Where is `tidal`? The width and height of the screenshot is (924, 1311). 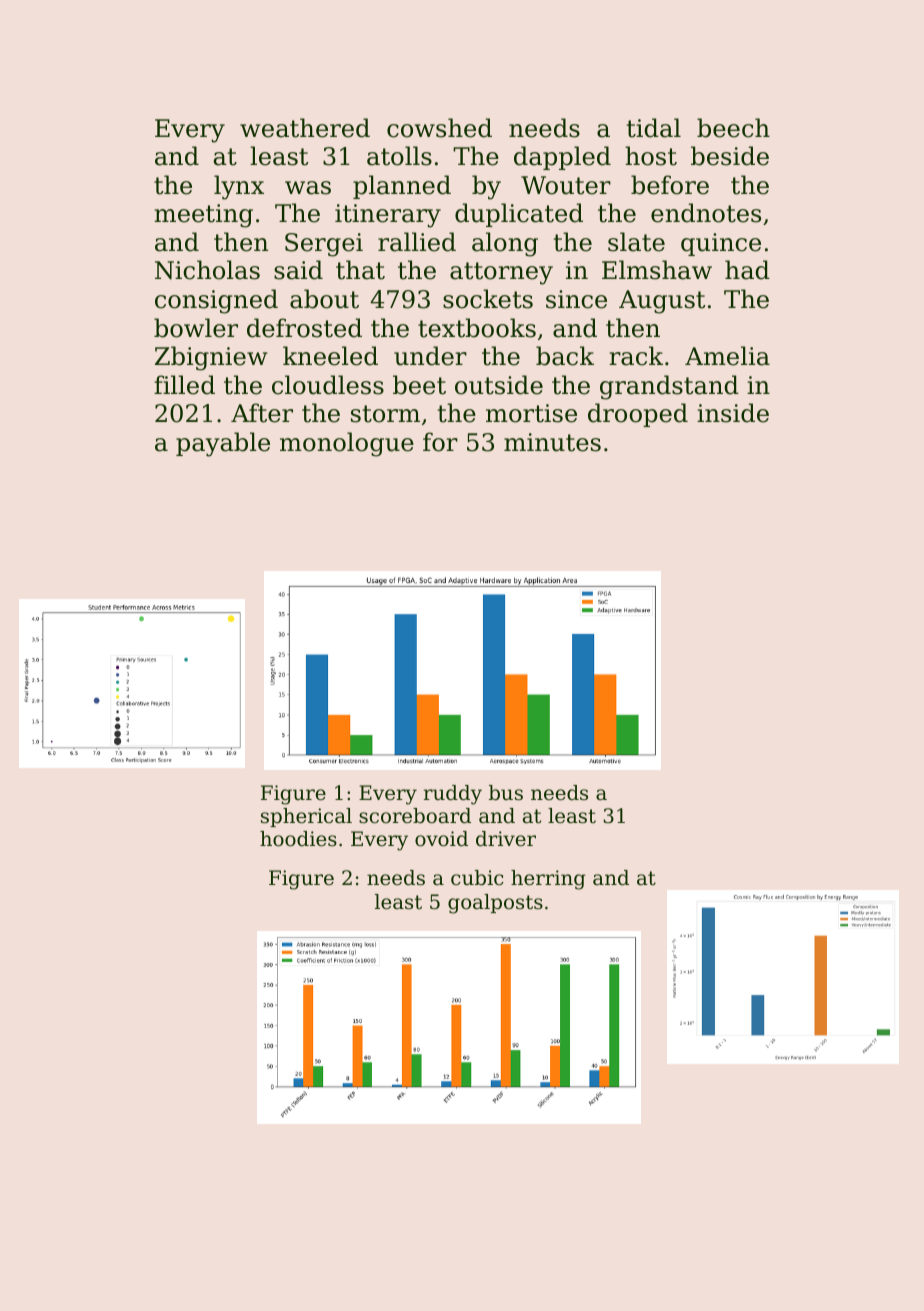
tidal is located at coordinates (654, 128).
